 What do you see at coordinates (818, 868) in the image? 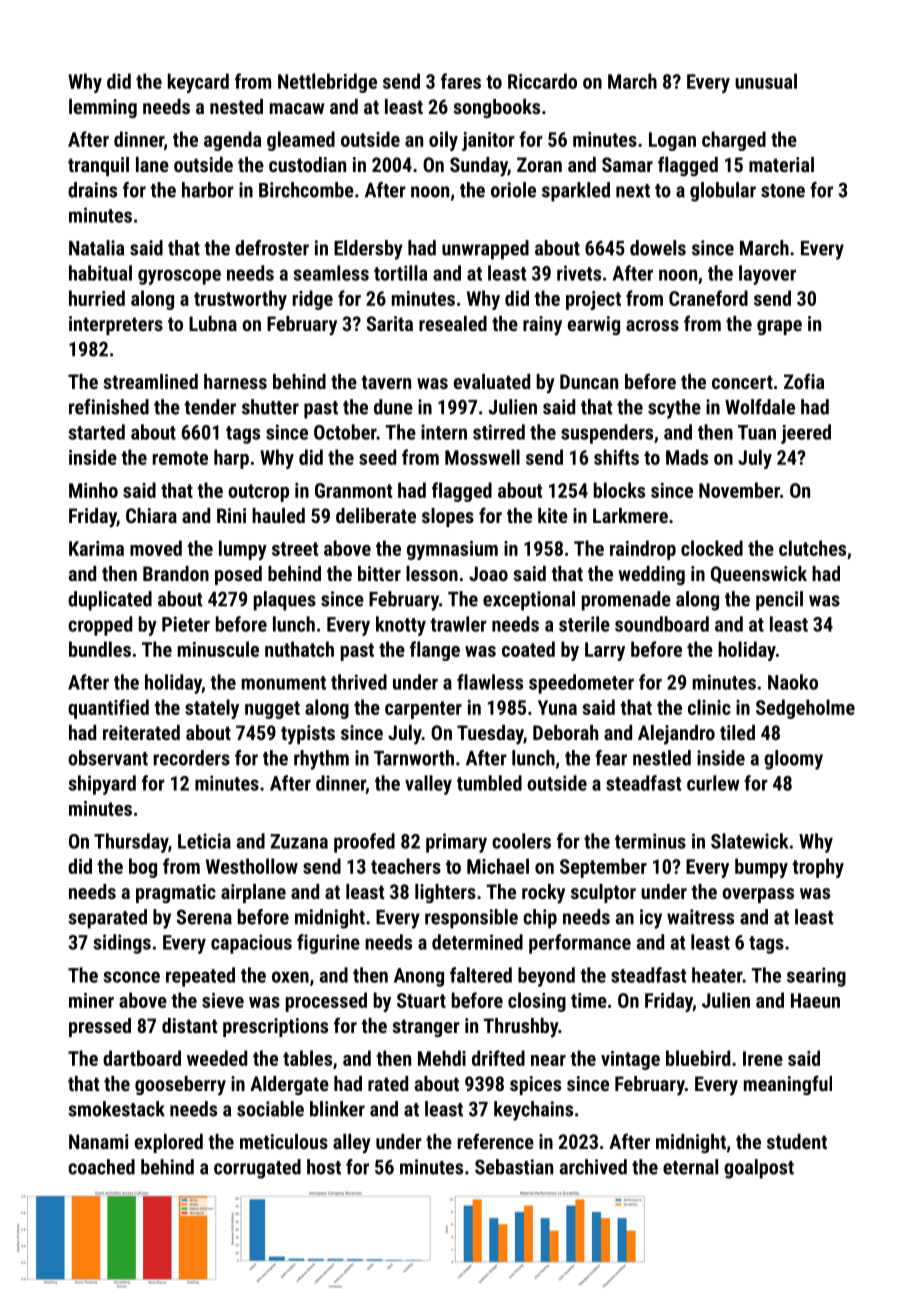
I see `trophy` at bounding box center [818, 868].
